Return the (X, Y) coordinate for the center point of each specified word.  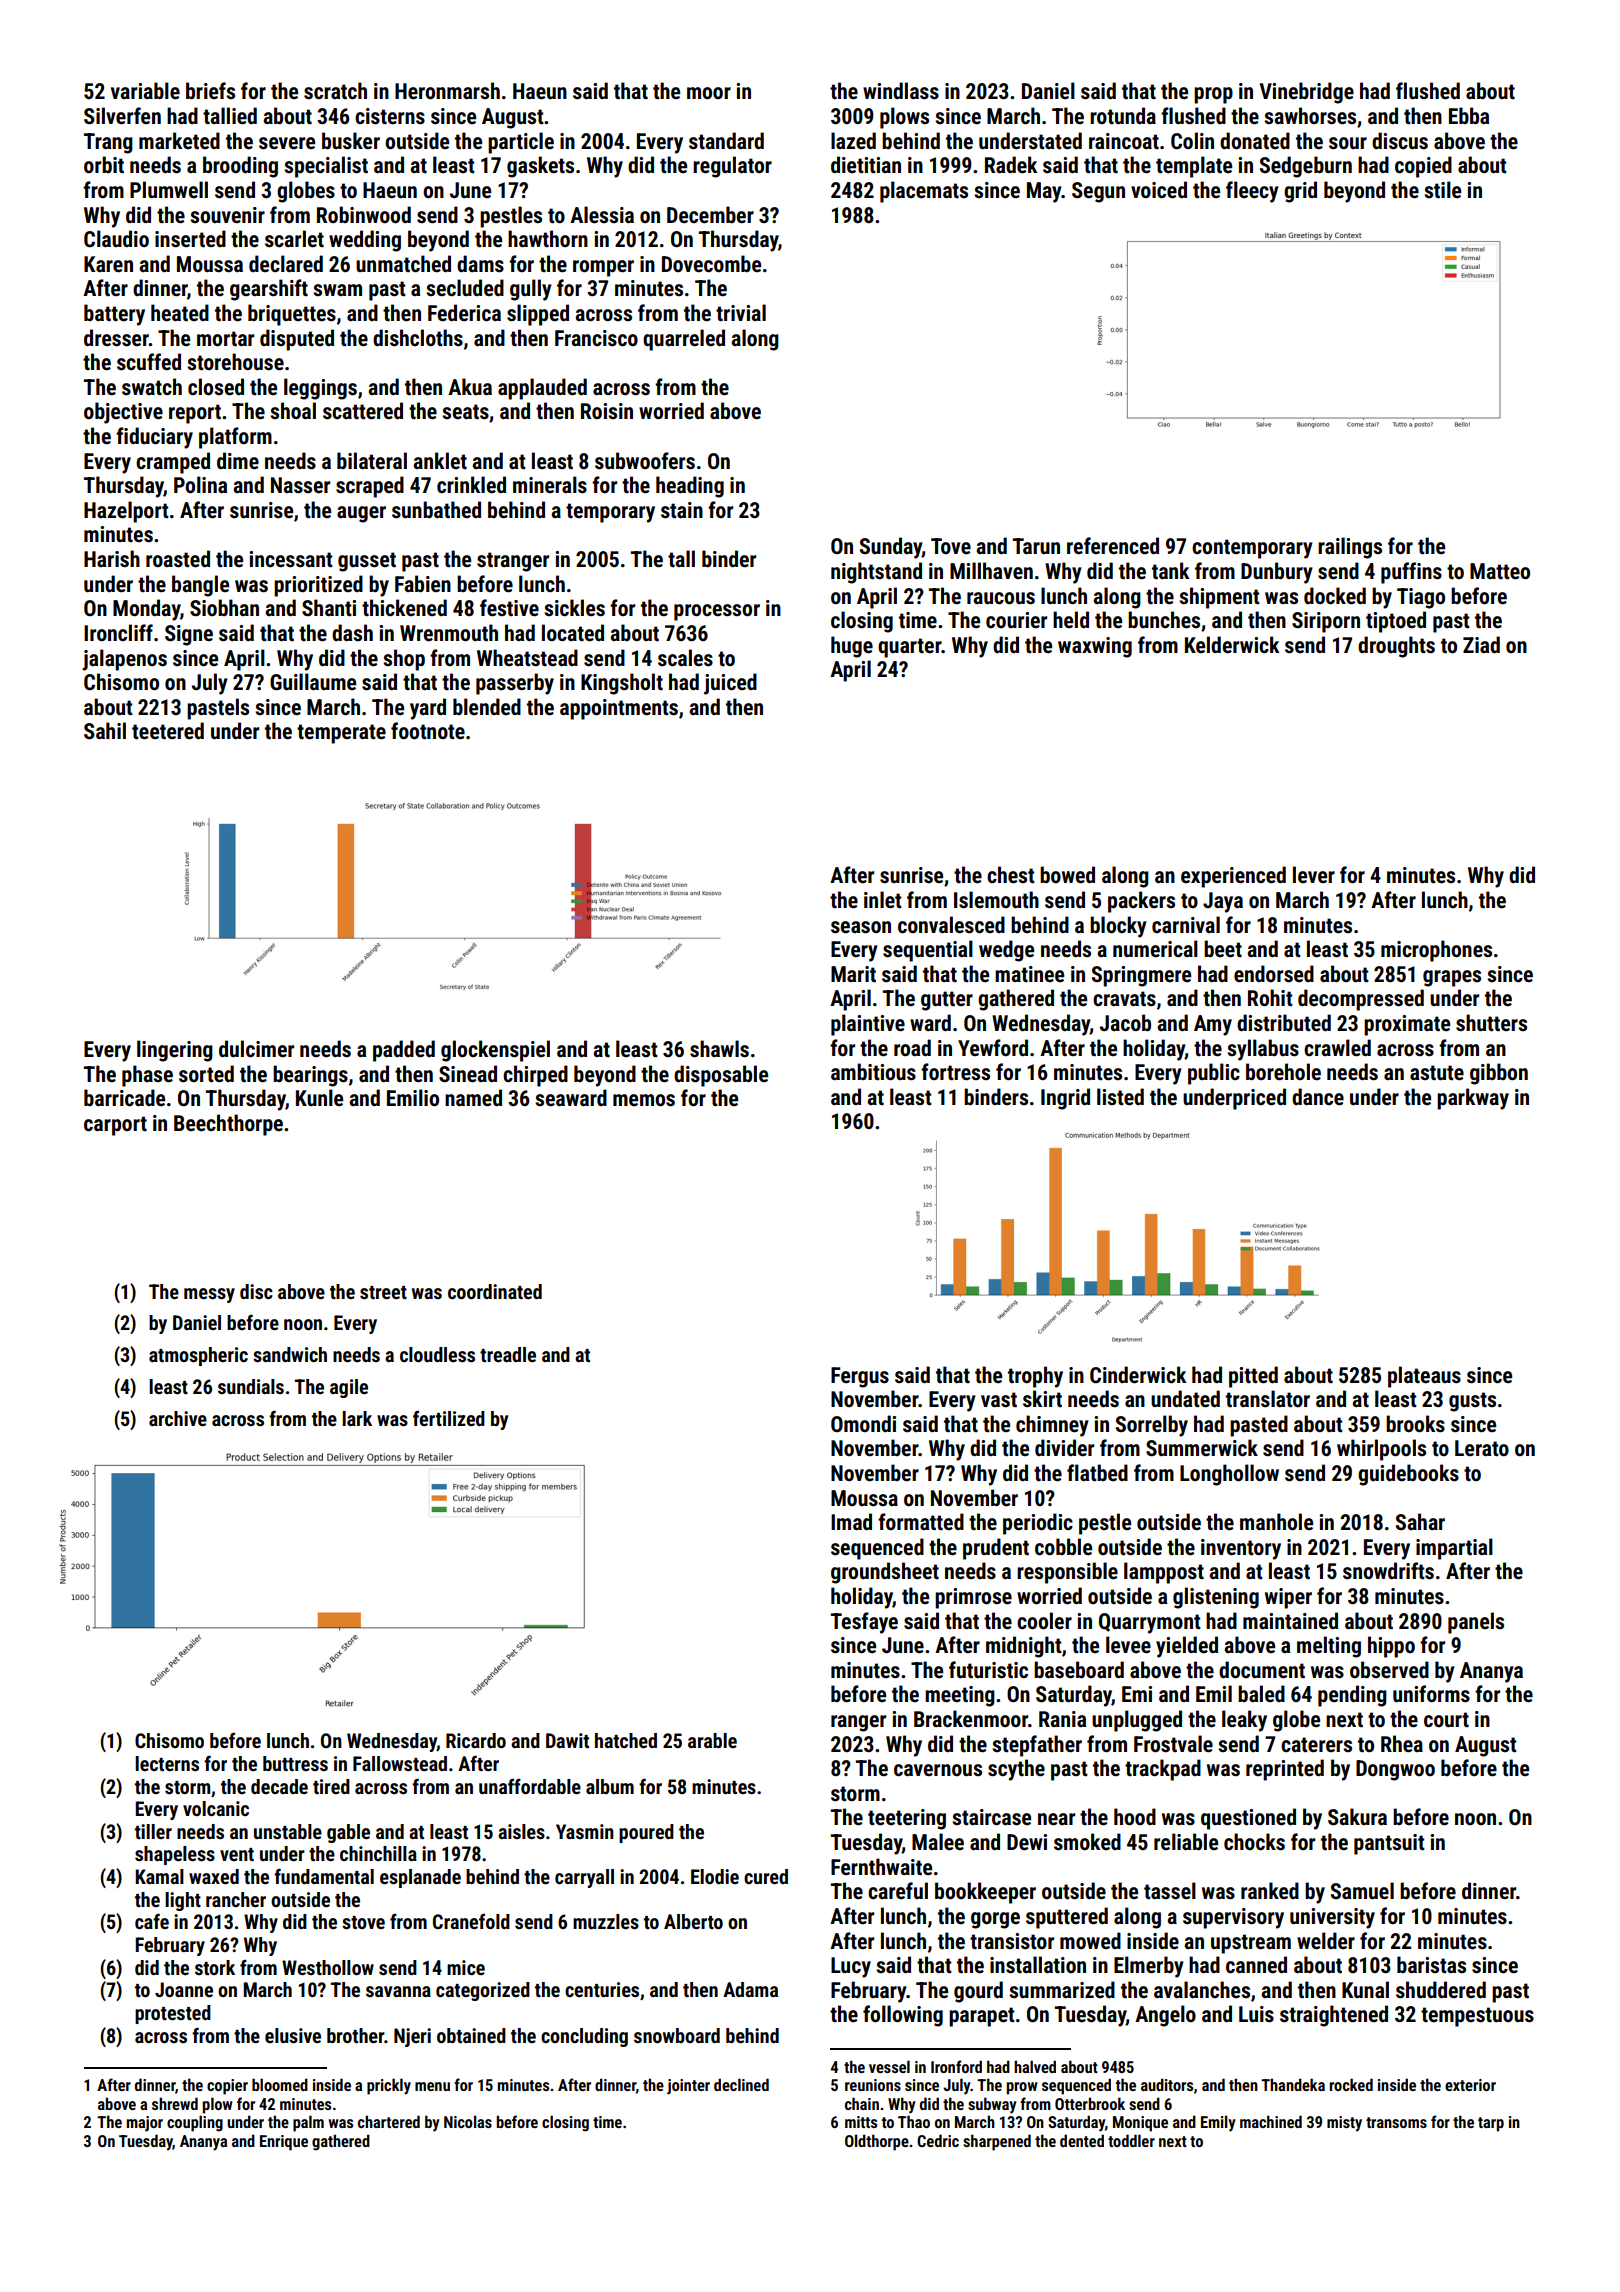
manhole (1276, 1521)
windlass (901, 91)
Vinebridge (1306, 93)
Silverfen (122, 116)
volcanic (216, 1808)
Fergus (860, 1377)
